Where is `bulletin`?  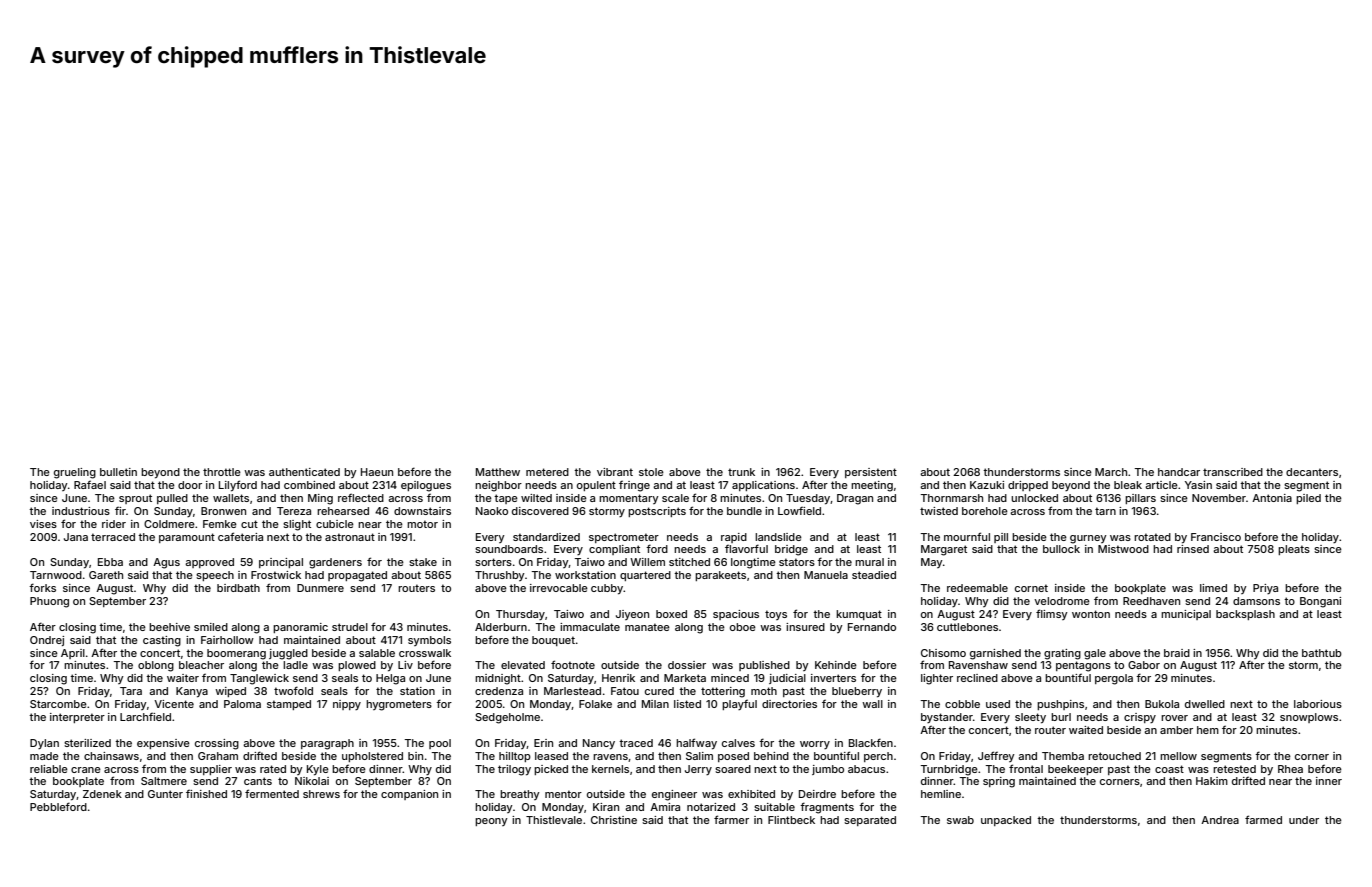
bulletin is located at coordinates (118, 472).
